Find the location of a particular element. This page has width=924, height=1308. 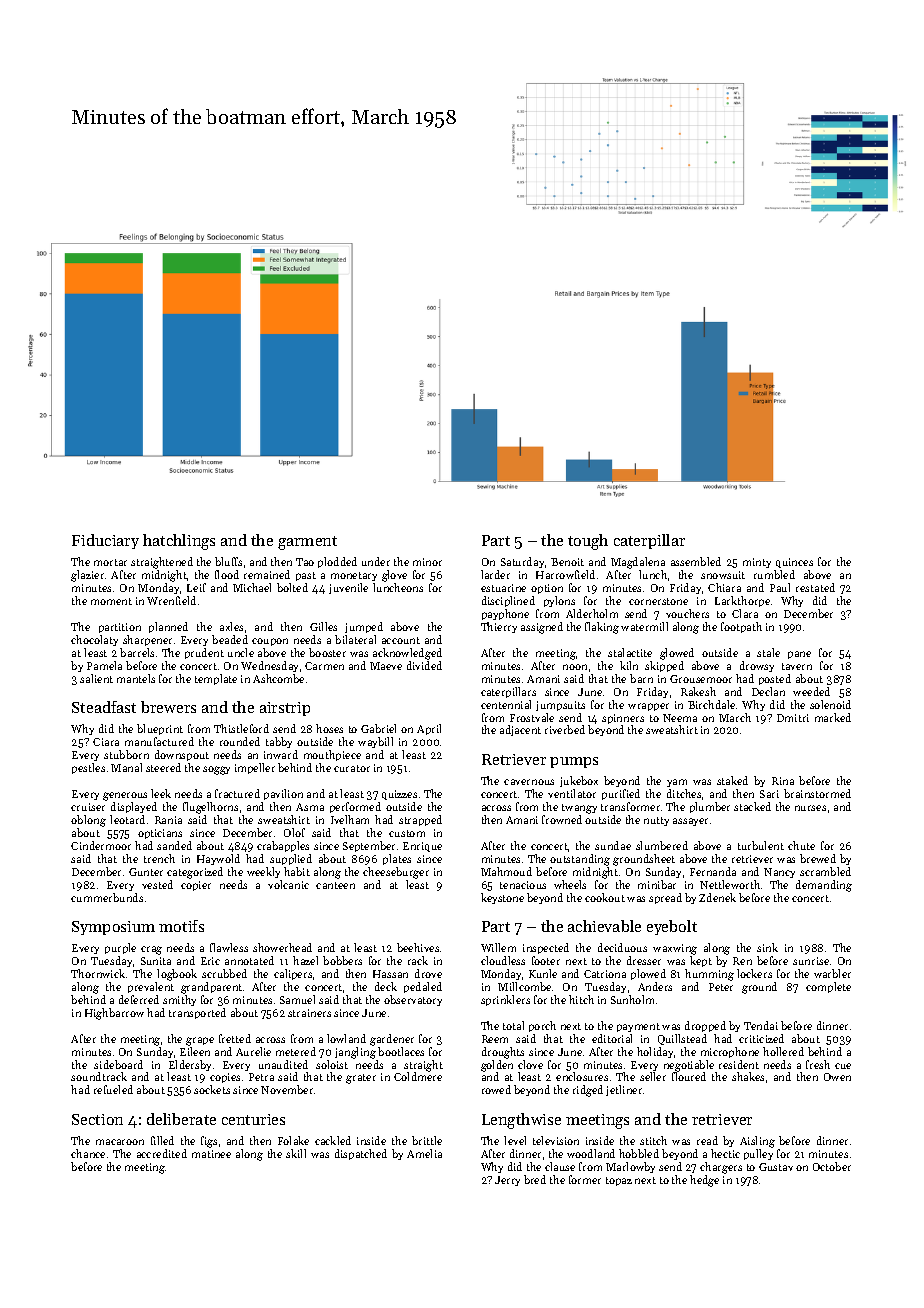

Aisling is located at coordinates (757, 1142).
